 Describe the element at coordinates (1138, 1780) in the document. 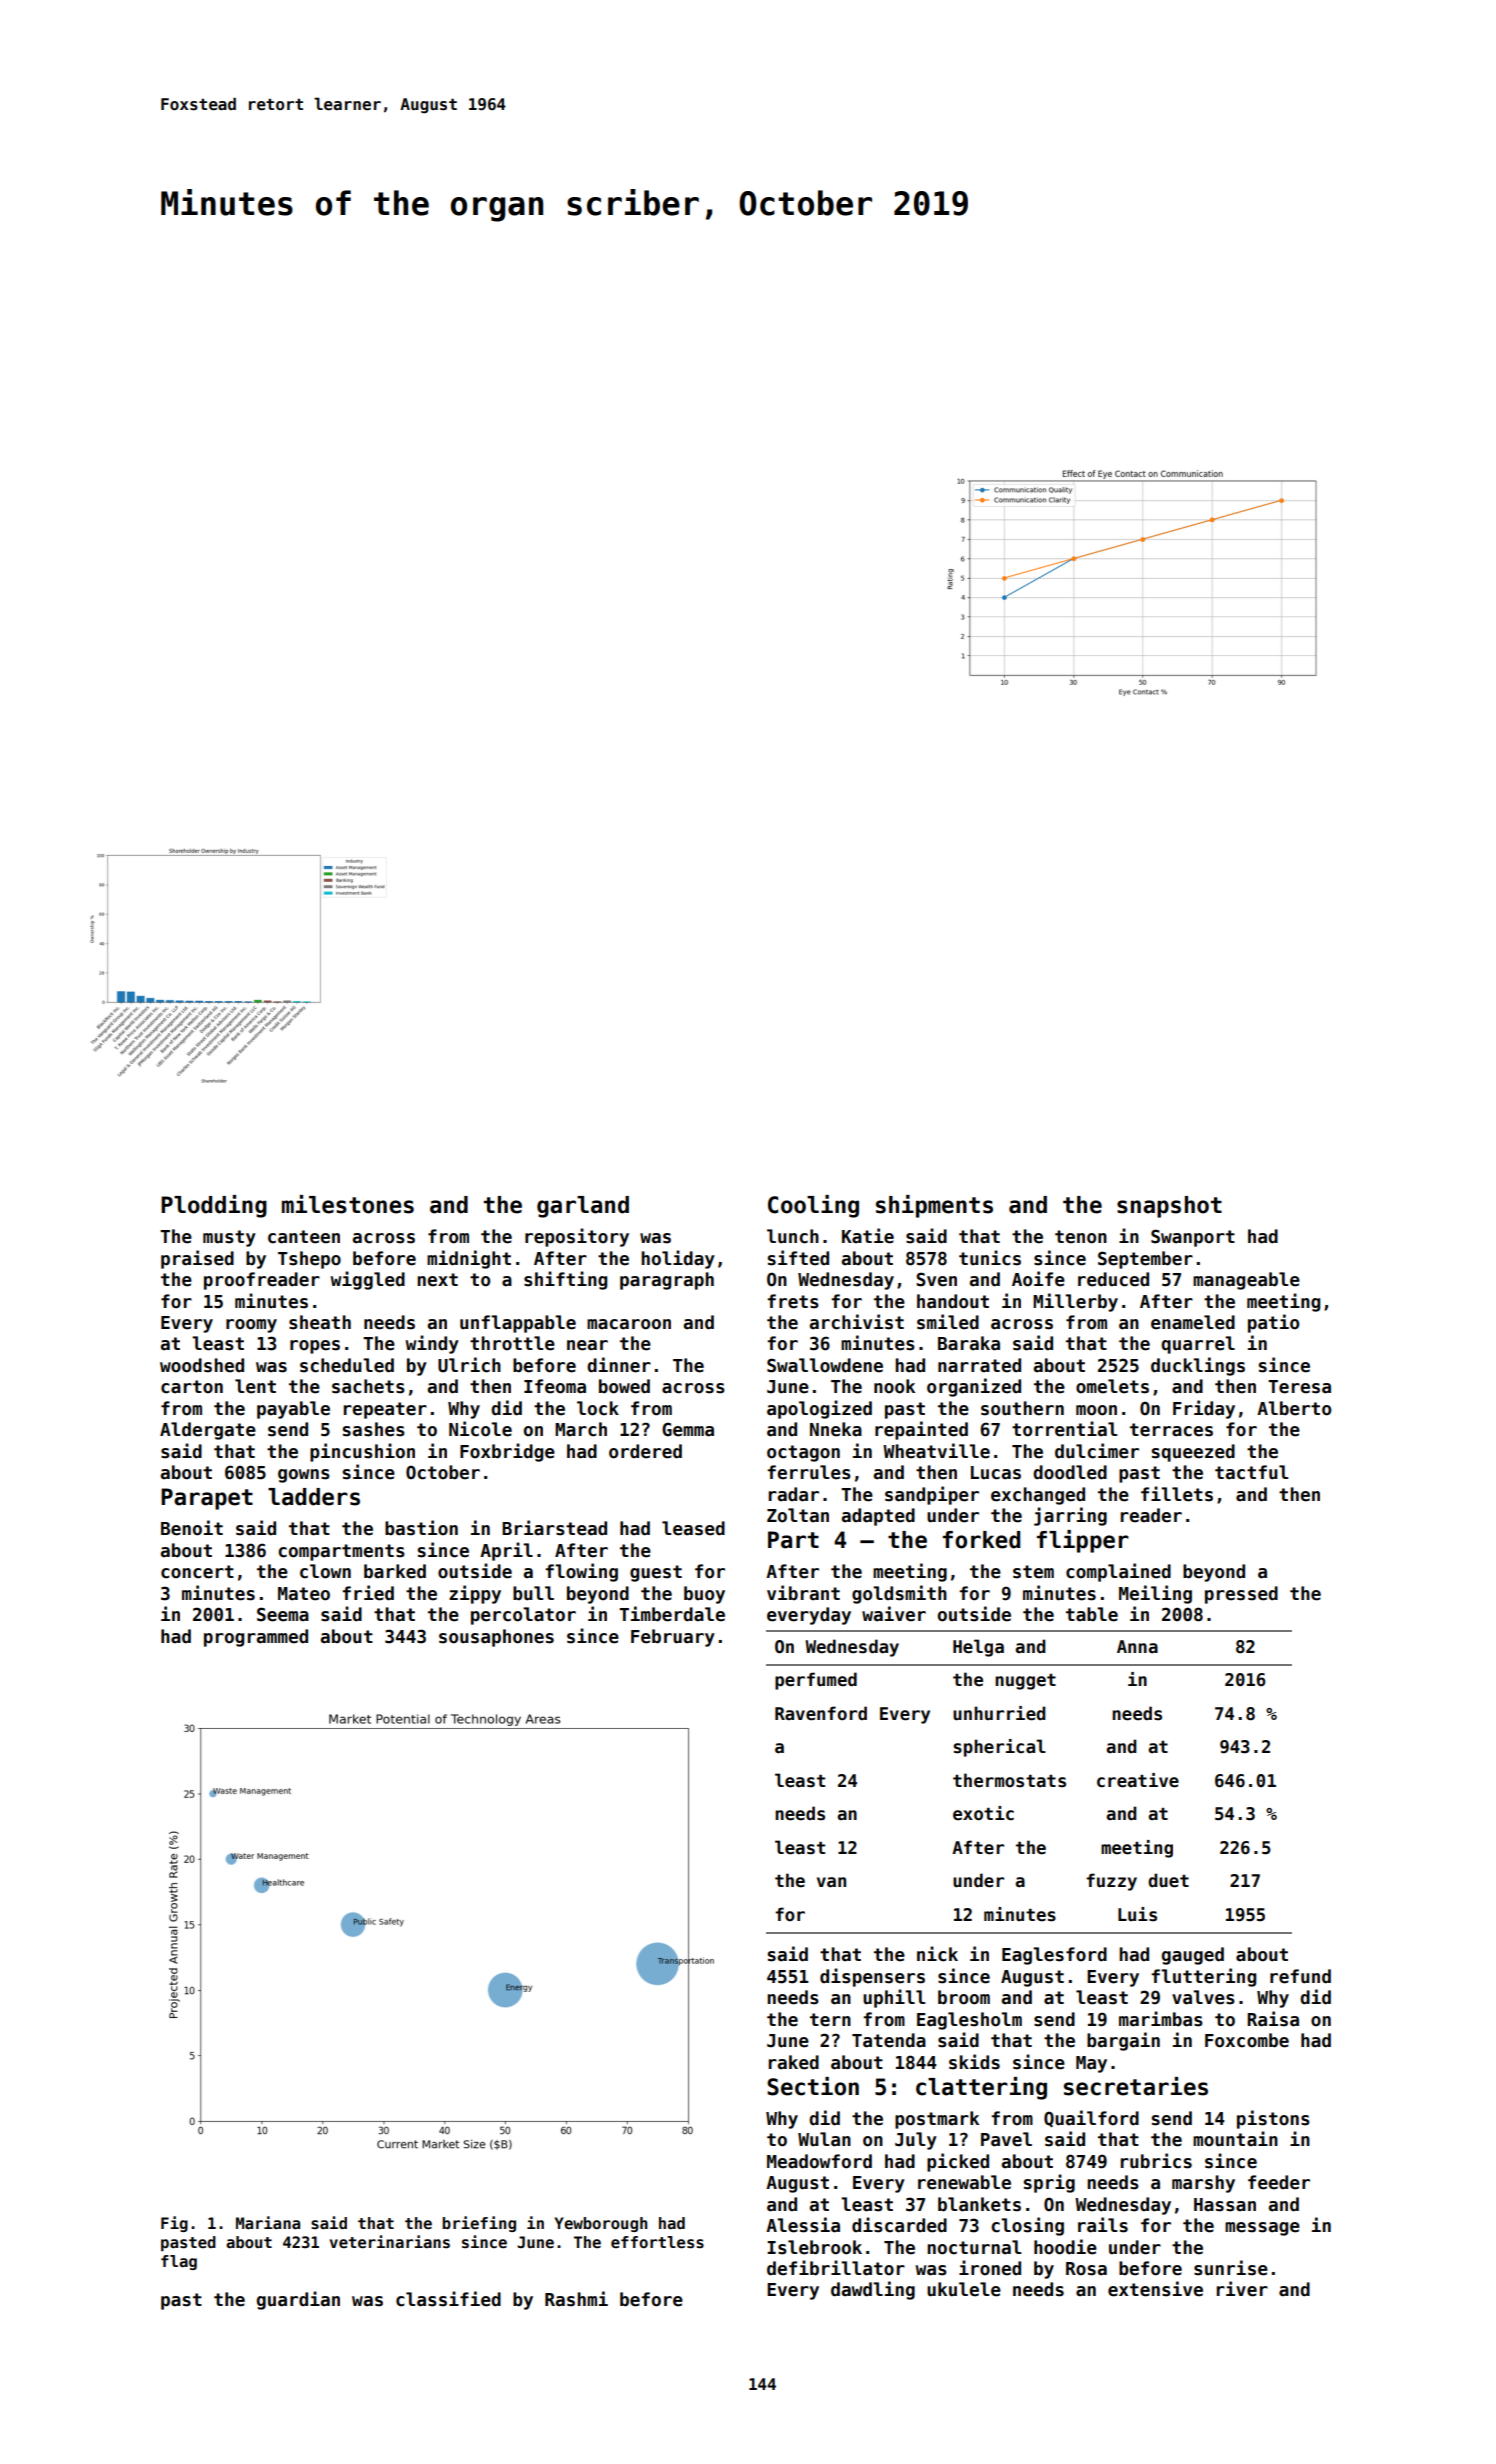

I see `creative` at that location.
